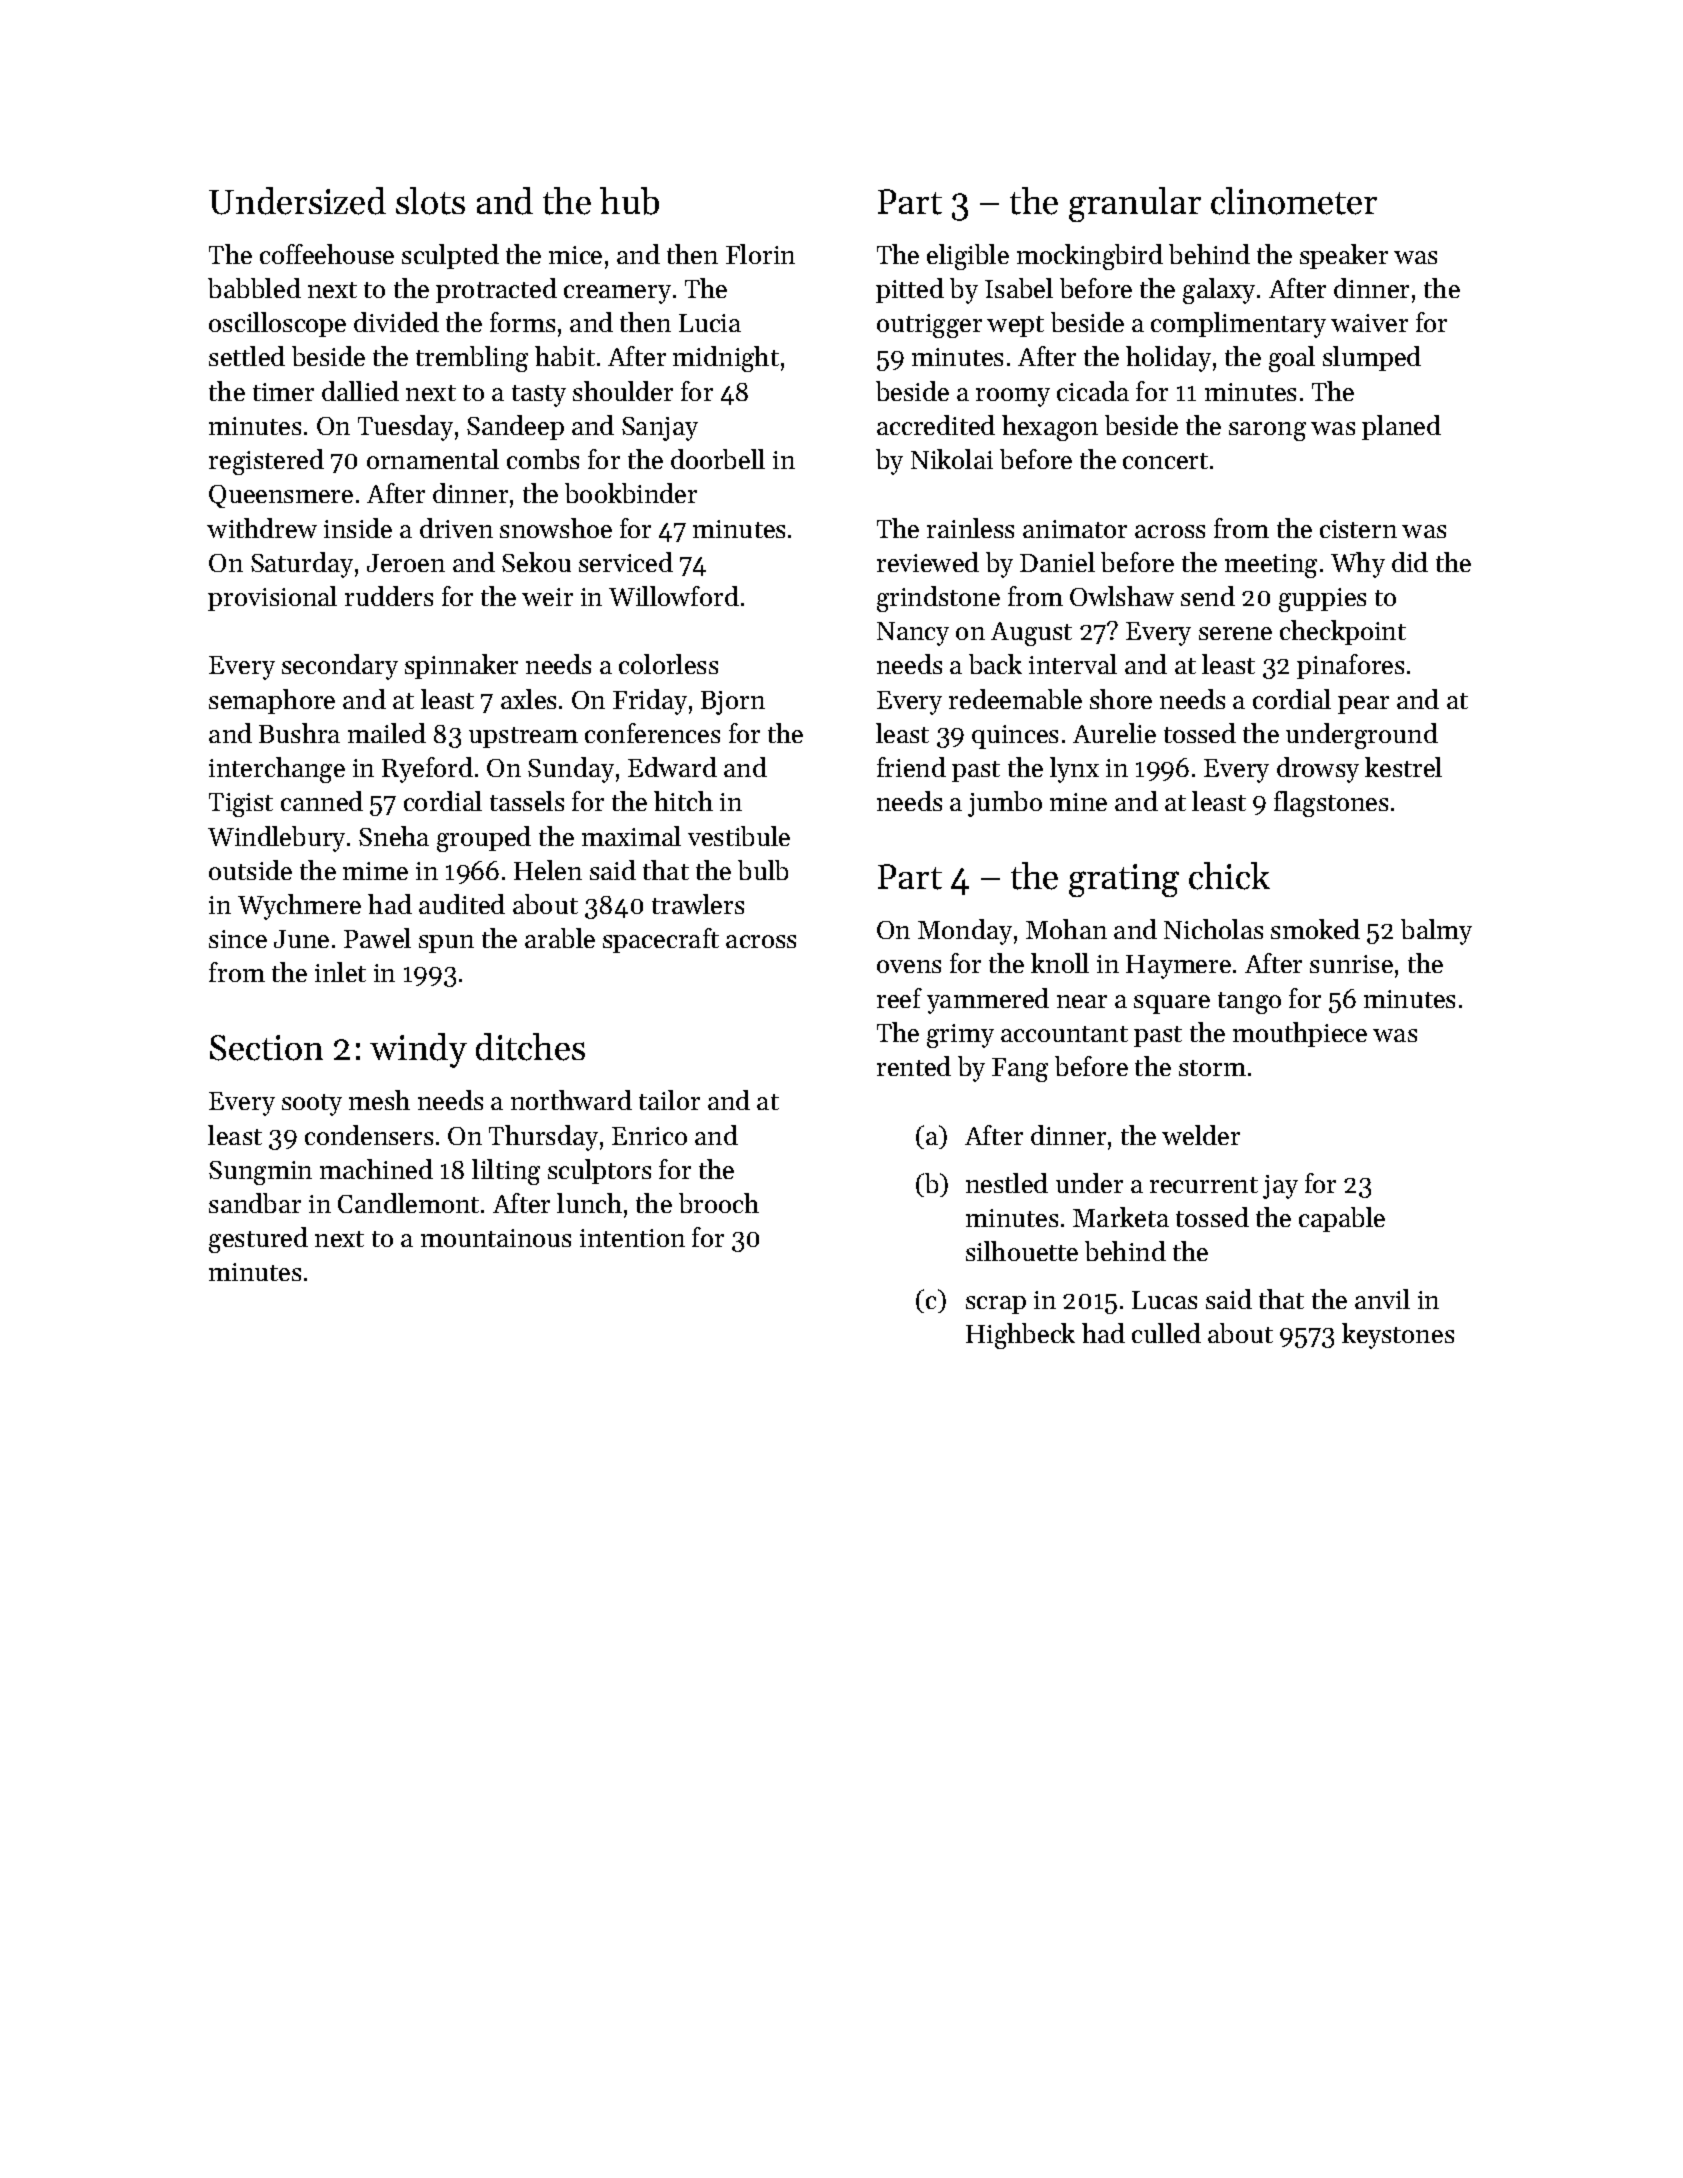 The height and width of the screenshot is (2178, 1683). I want to click on brooch, so click(719, 1203).
